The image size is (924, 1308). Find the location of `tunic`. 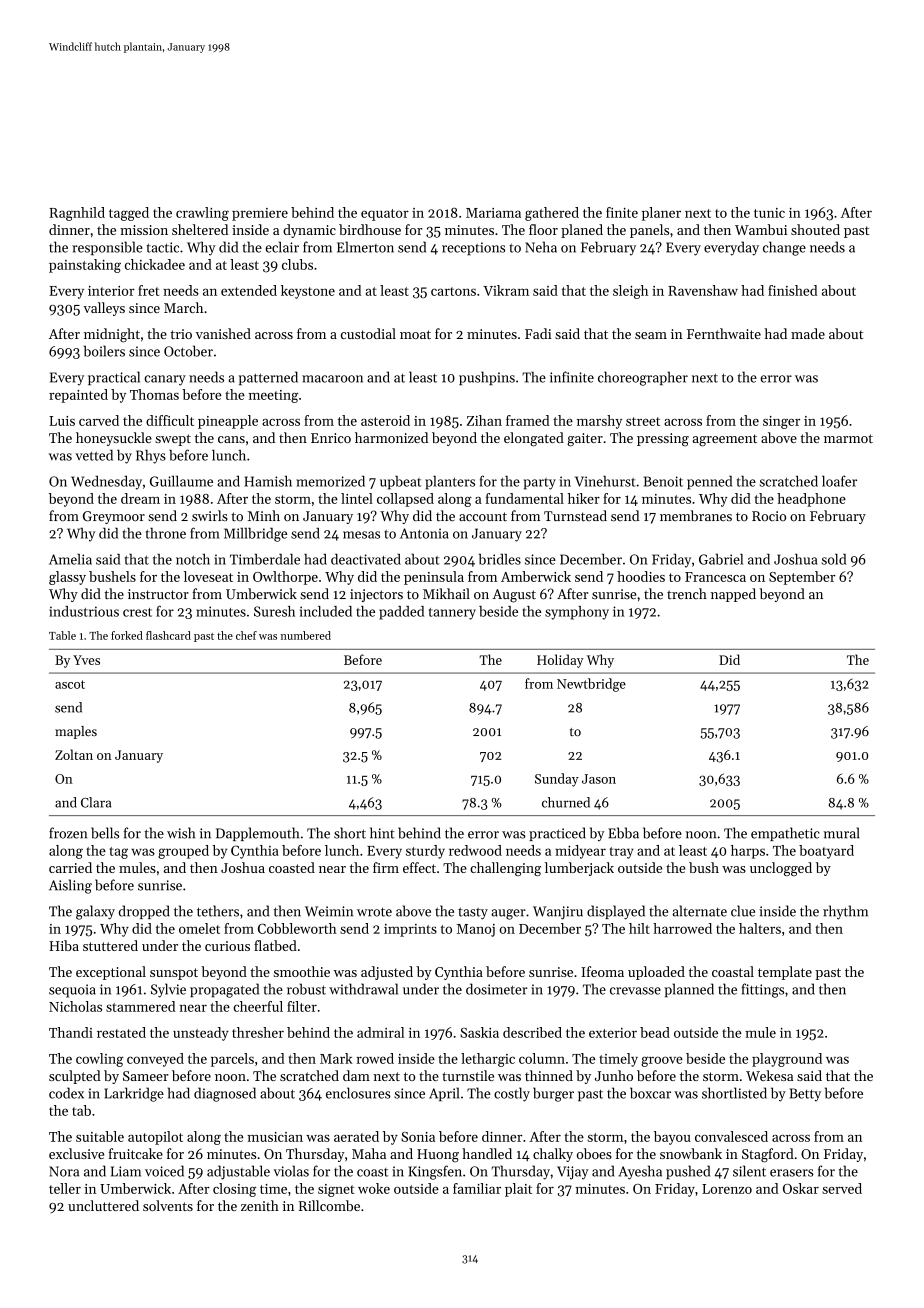

tunic is located at coordinates (769, 213).
